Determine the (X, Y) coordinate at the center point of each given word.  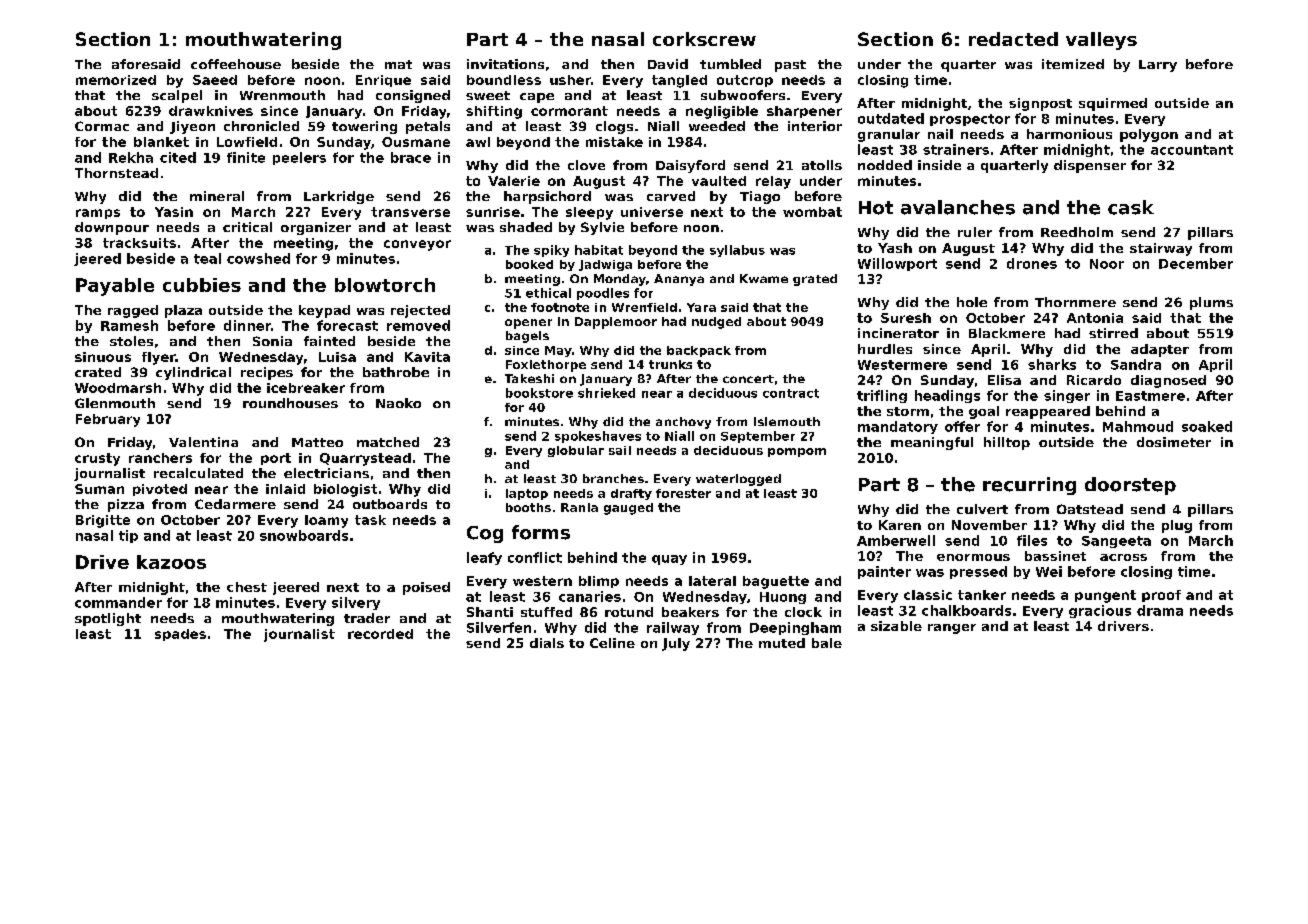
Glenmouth (115, 403)
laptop (527, 494)
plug (1177, 526)
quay (669, 560)
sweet (488, 95)
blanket (161, 142)
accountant (1192, 150)
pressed (978, 572)
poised (426, 588)
